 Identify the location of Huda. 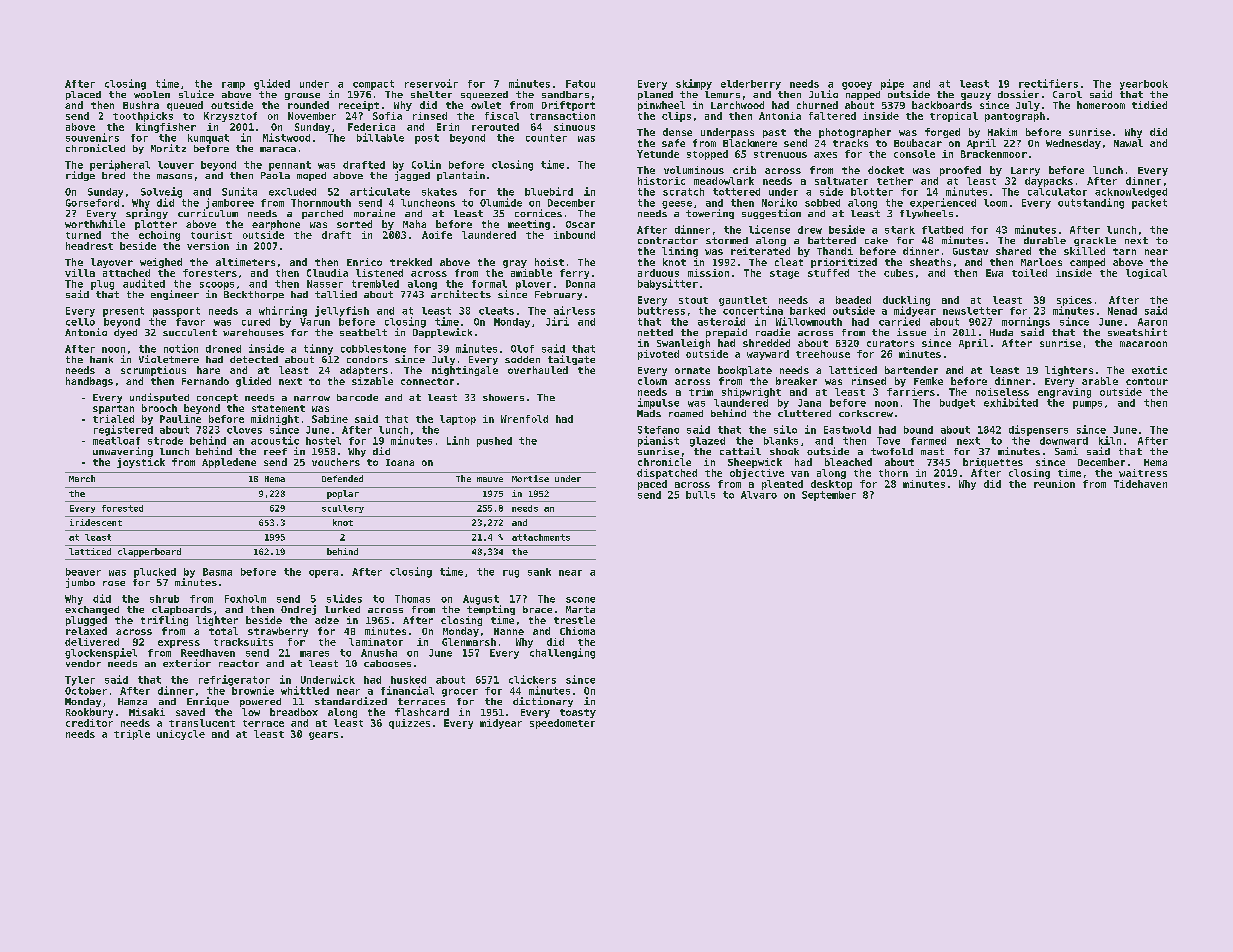
(1001, 332).
